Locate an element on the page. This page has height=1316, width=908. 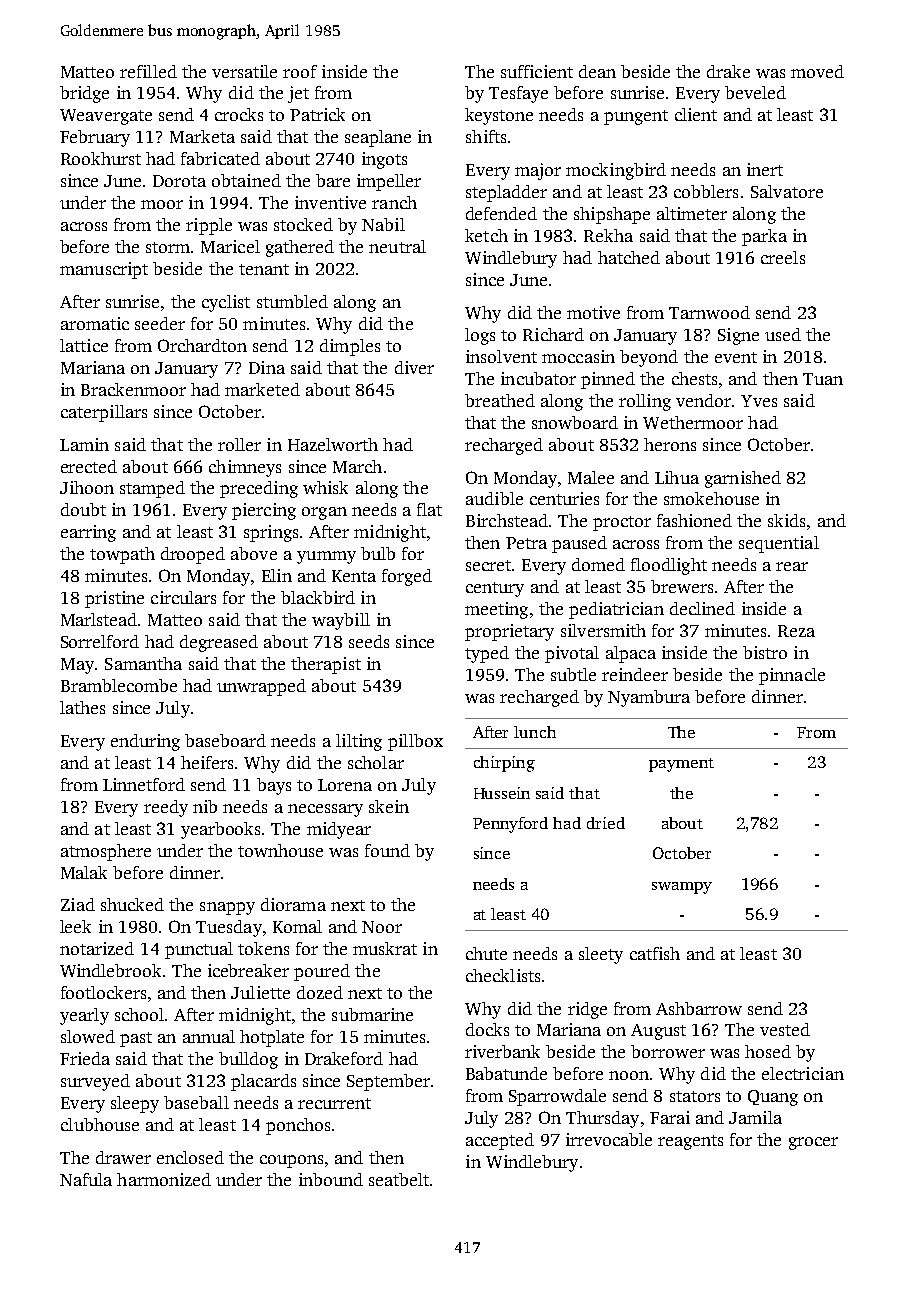
swampy is located at coordinates (682, 888).
